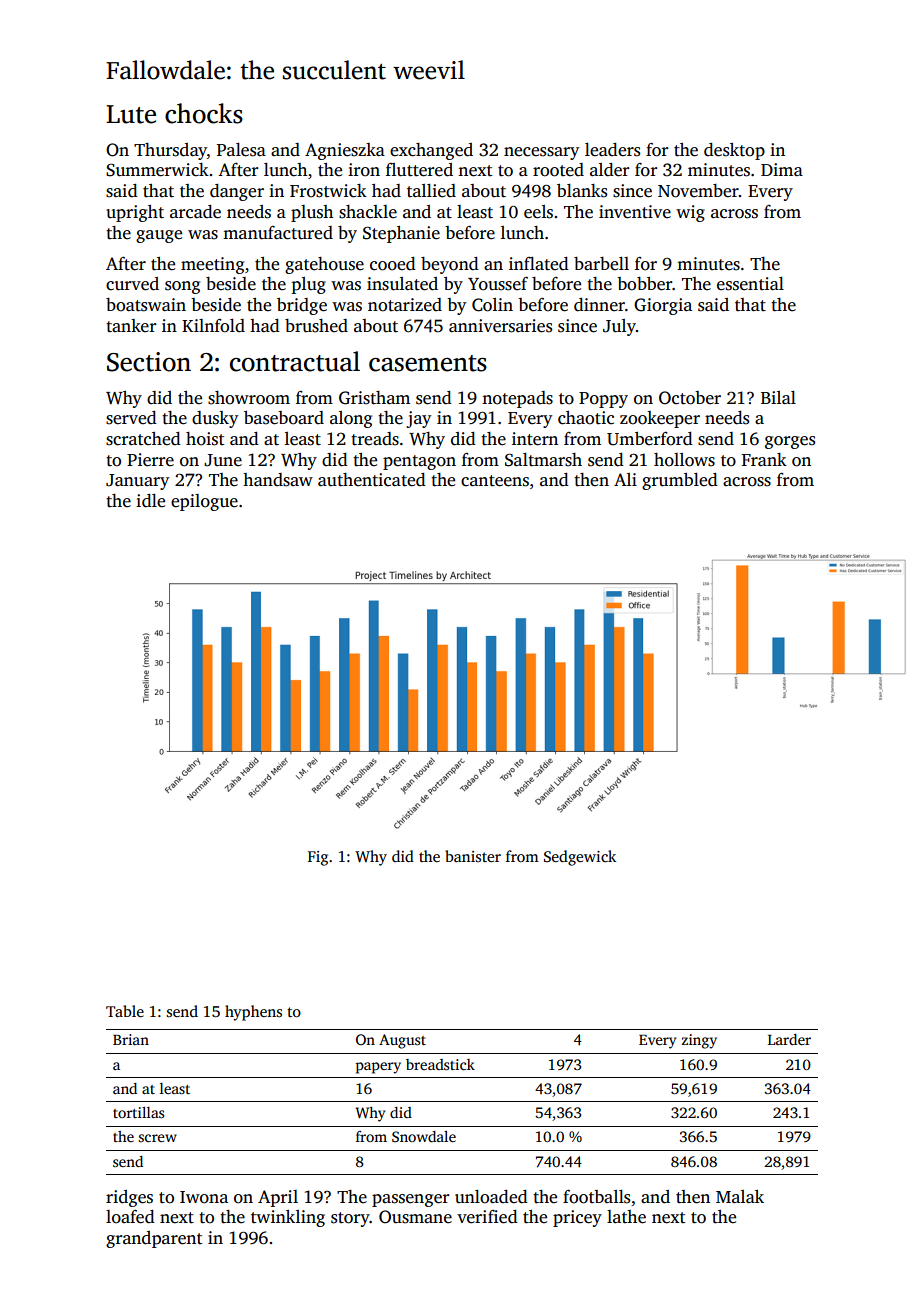  Describe the element at coordinates (131, 114) in the screenshot. I see `Lute` at that location.
